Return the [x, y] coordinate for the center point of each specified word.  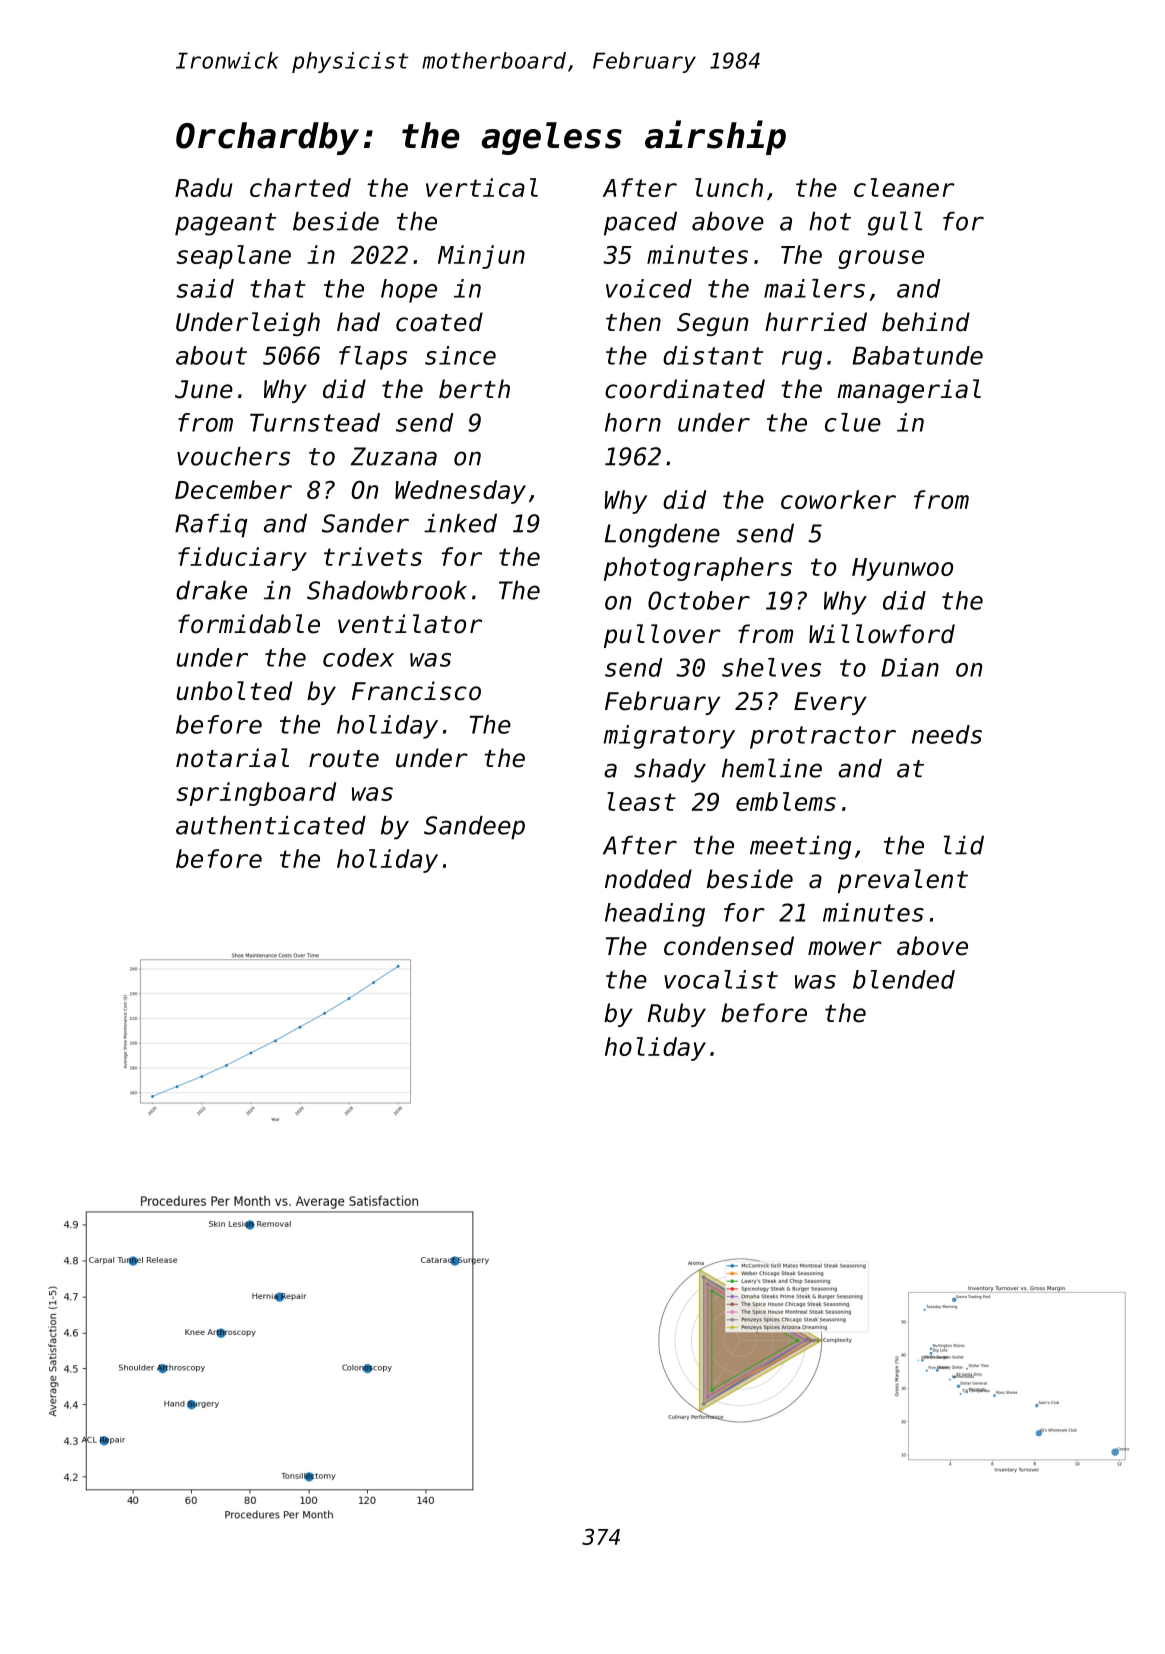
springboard [256, 794]
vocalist [721, 979]
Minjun [481, 257]
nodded [648, 879]
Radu [203, 187]
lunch [729, 187]
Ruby [676, 1015]
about [211, 355]
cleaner [904, 187]
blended [904, 979]
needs [947, 734]
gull [895, 223]
